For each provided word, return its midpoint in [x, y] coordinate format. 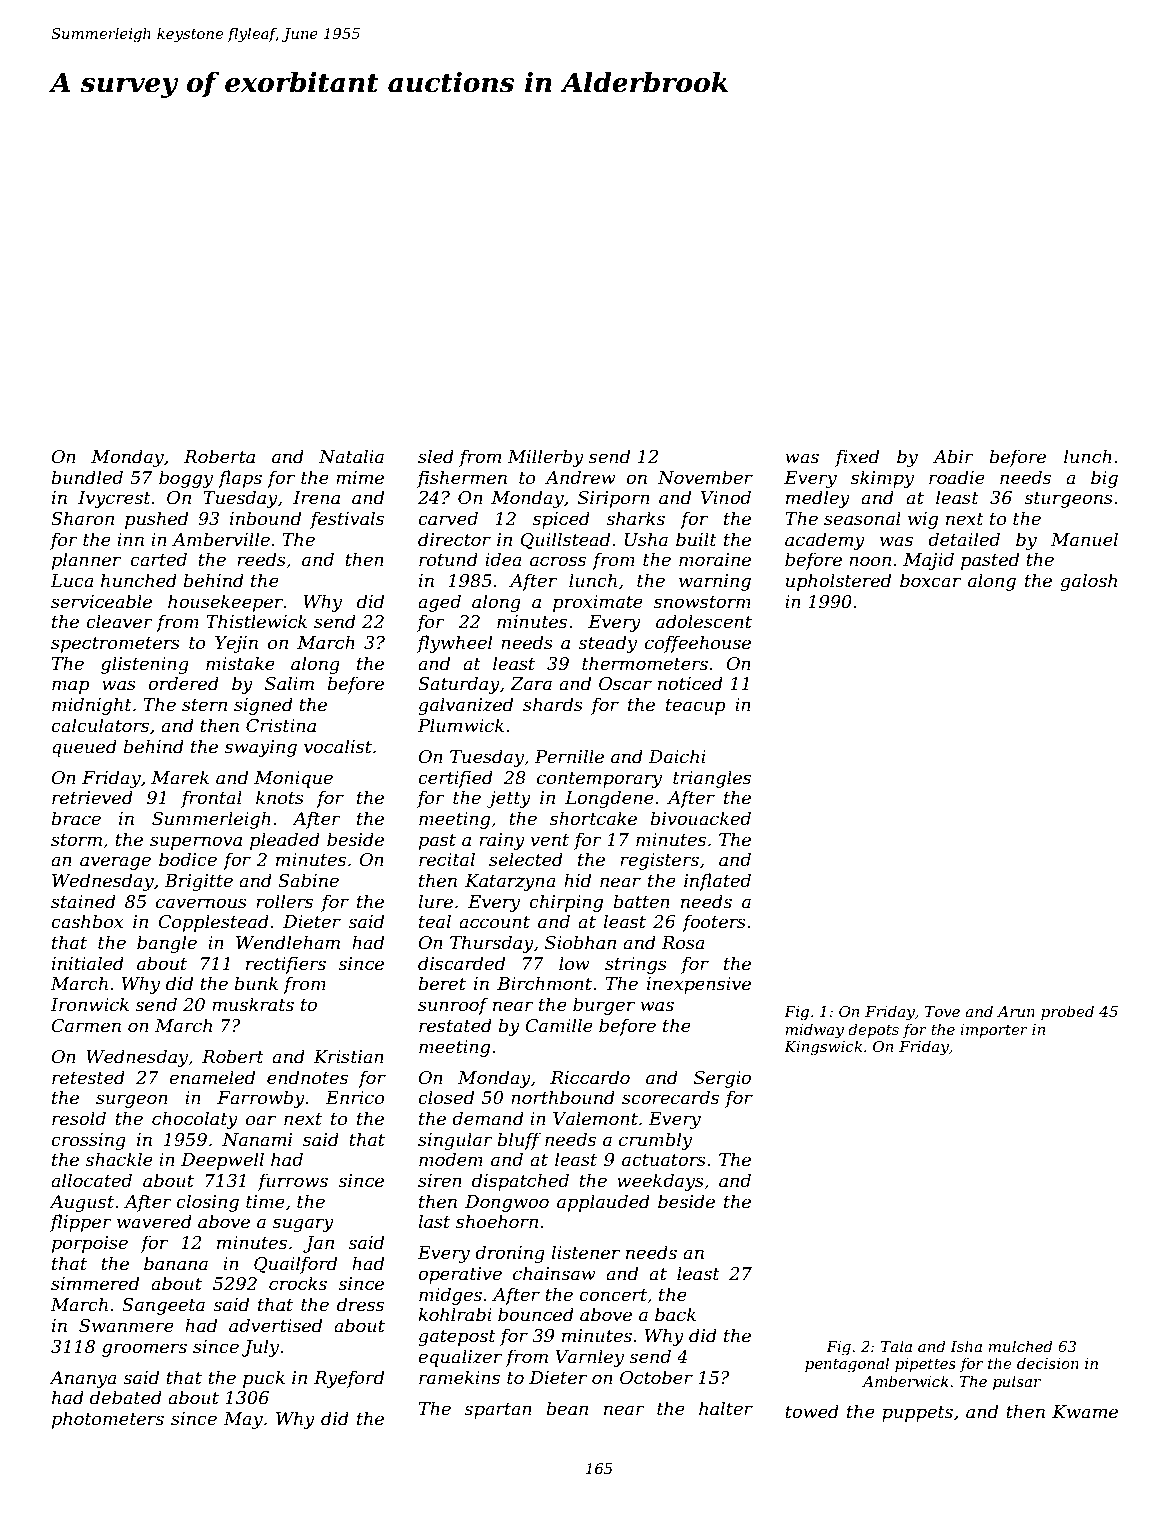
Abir [953, 456]
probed [1067, 1012]
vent [550, 840]
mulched [1020, 1346]
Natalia [351, 456]
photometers [108, 1420]
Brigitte [198, 882]
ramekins [459, 1377]
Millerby [545, 458]
